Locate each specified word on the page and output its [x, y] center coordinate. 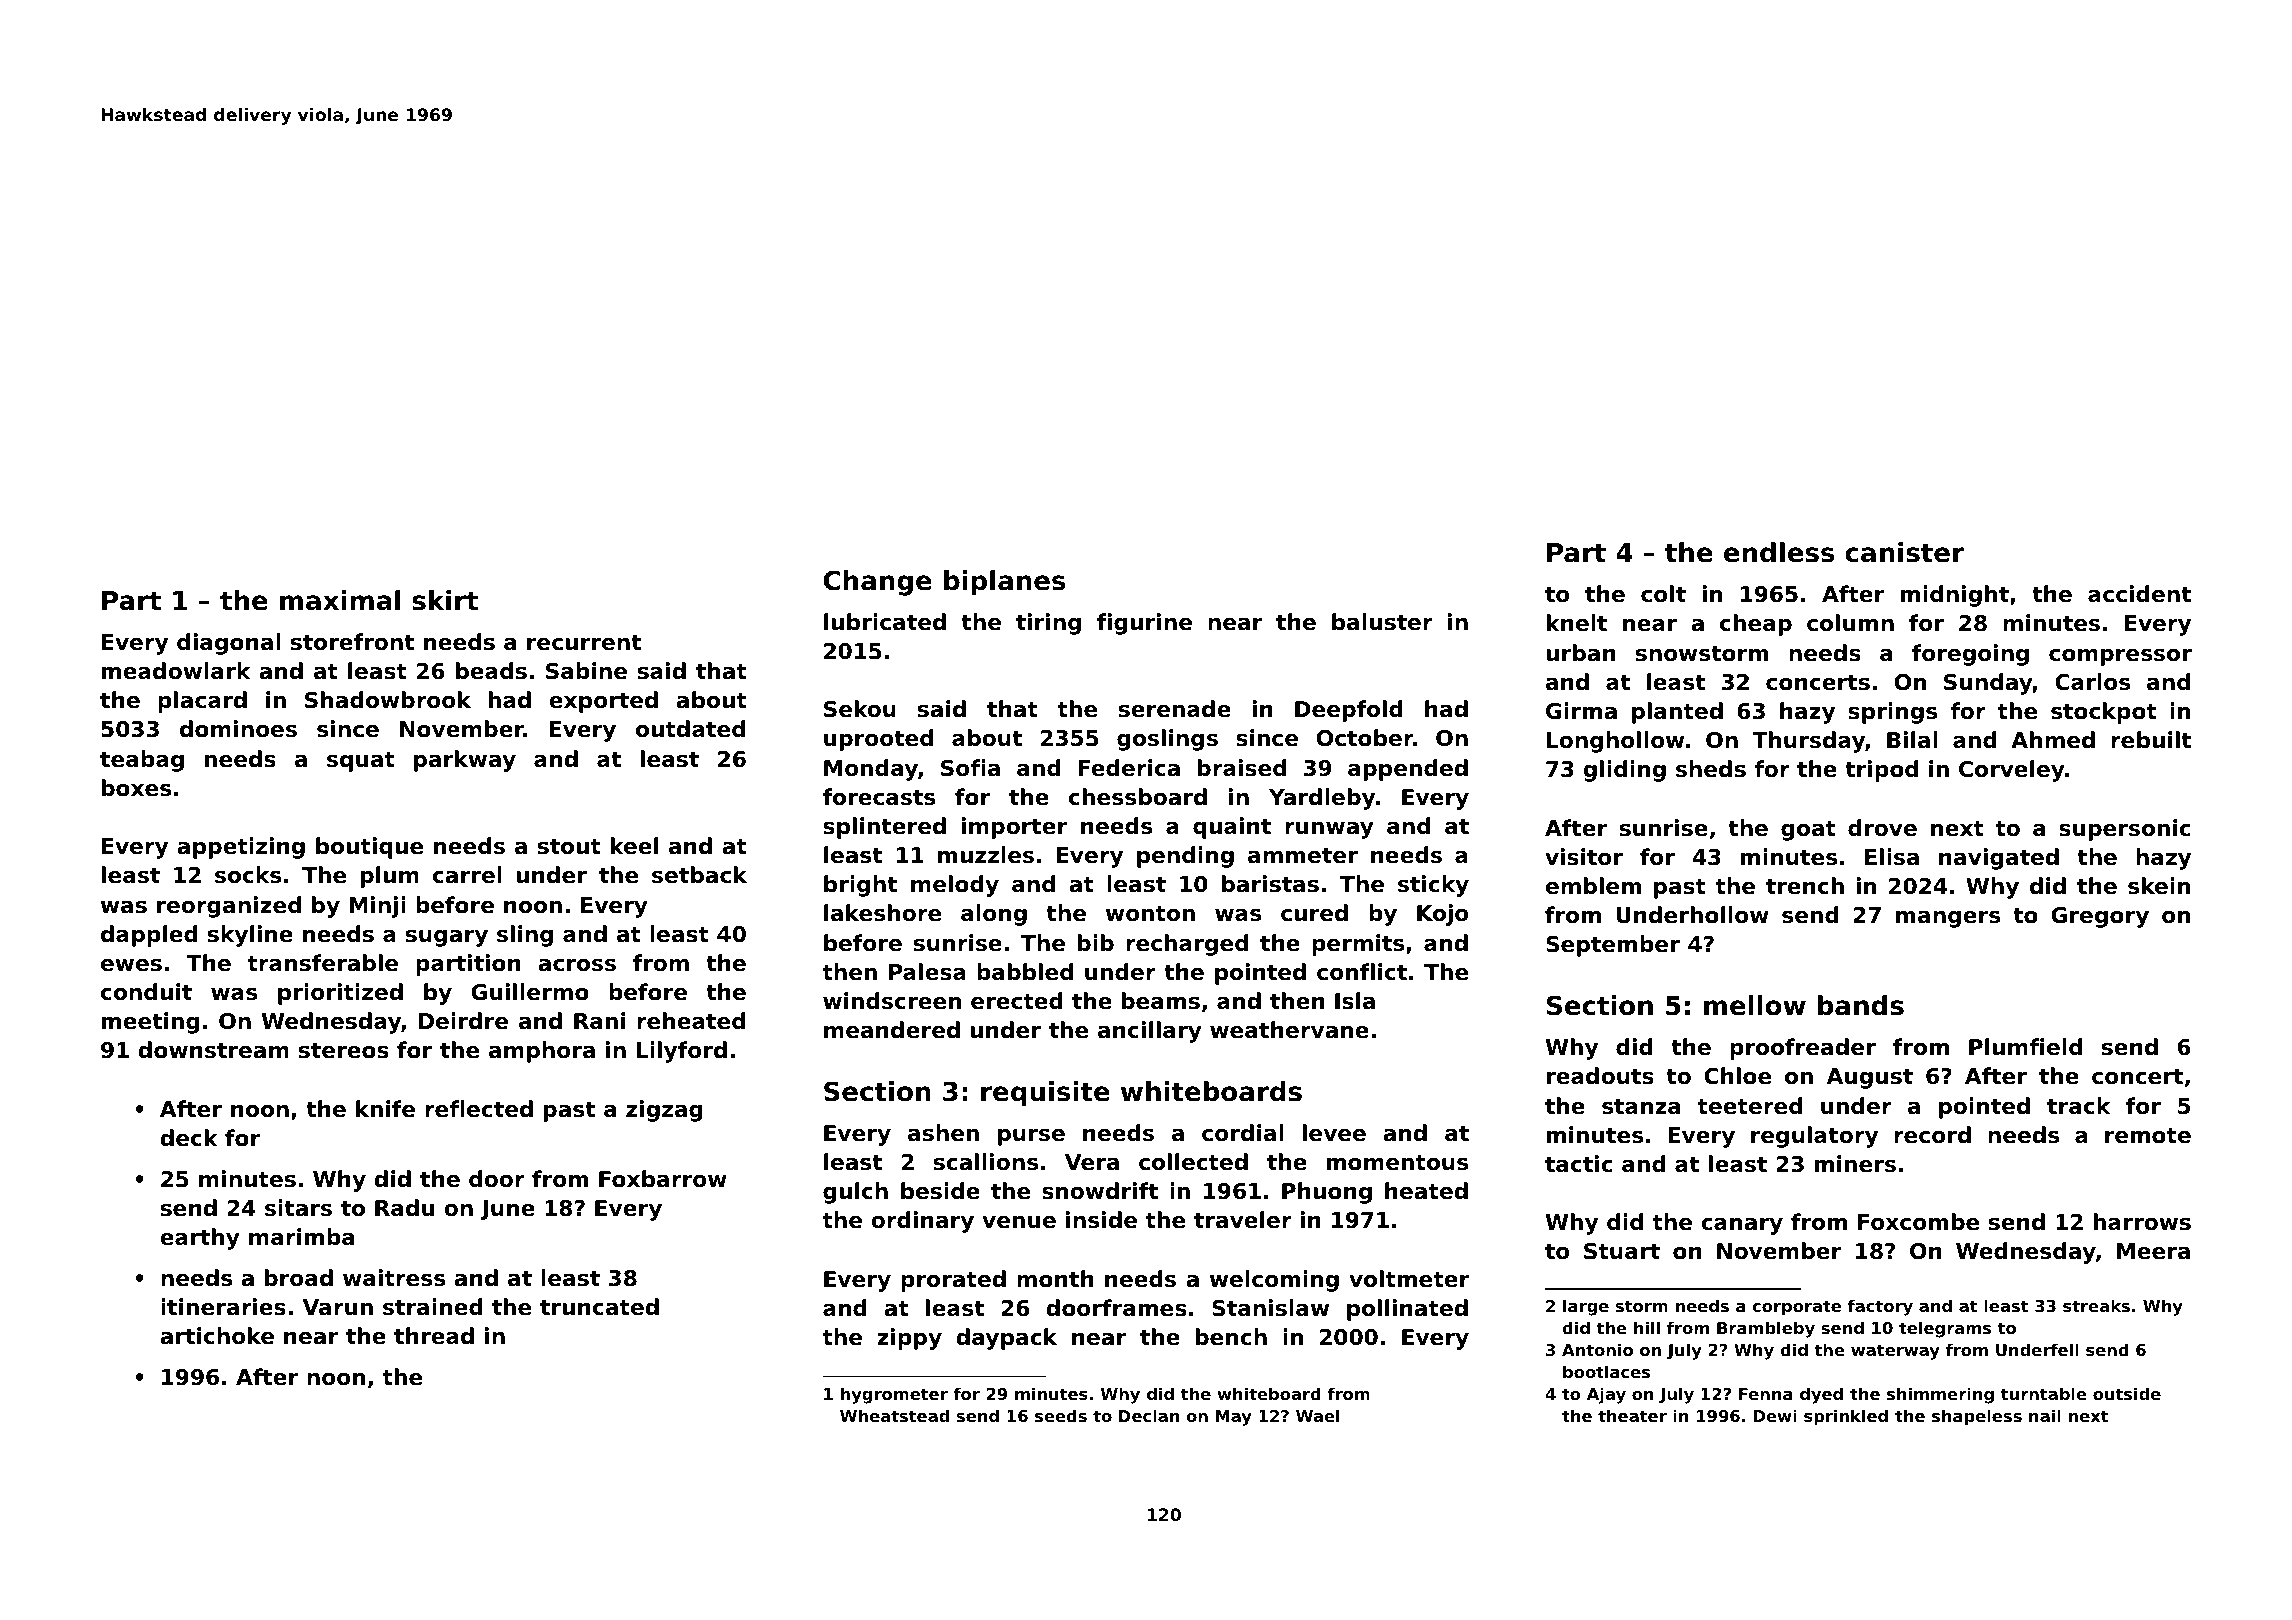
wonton [1150, 913]
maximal [340, 600]
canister [1904, 552]
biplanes [1005, 583]
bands [1861, 1005]
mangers [1948, 919]
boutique [369, 848]
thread [434, 1336]
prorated [953, 1281]
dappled [149, 936]
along [994, 915]
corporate [1796, 1308]
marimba [301, 1237]
